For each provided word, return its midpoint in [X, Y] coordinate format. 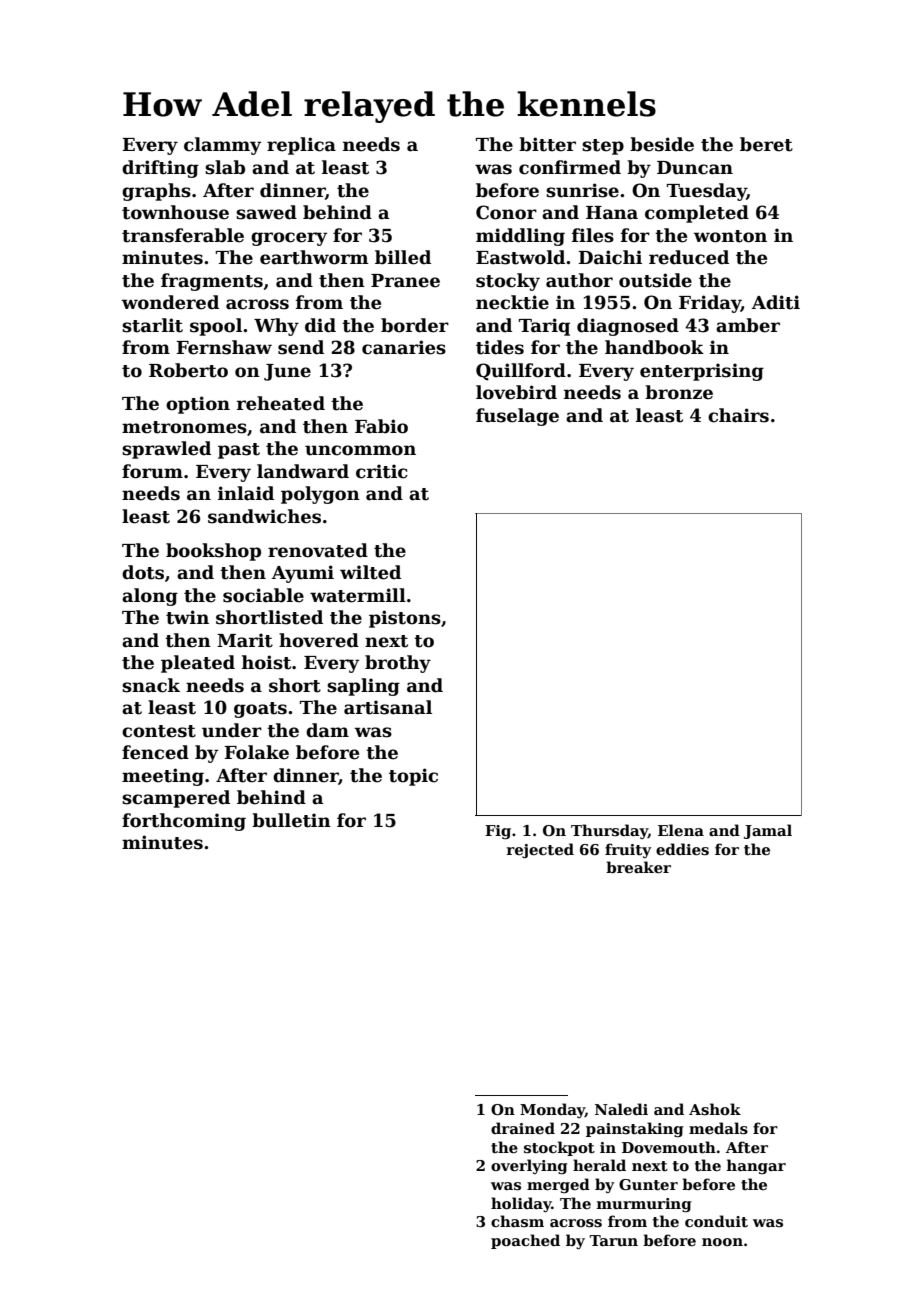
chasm [517, 1221]
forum [152, 471]
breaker [638, 867]
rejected [540, 850]
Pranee [405, 281]
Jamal [768, 831]
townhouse [175, 212]
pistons [405, 619]
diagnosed [628, 327]
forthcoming [184, 822]
